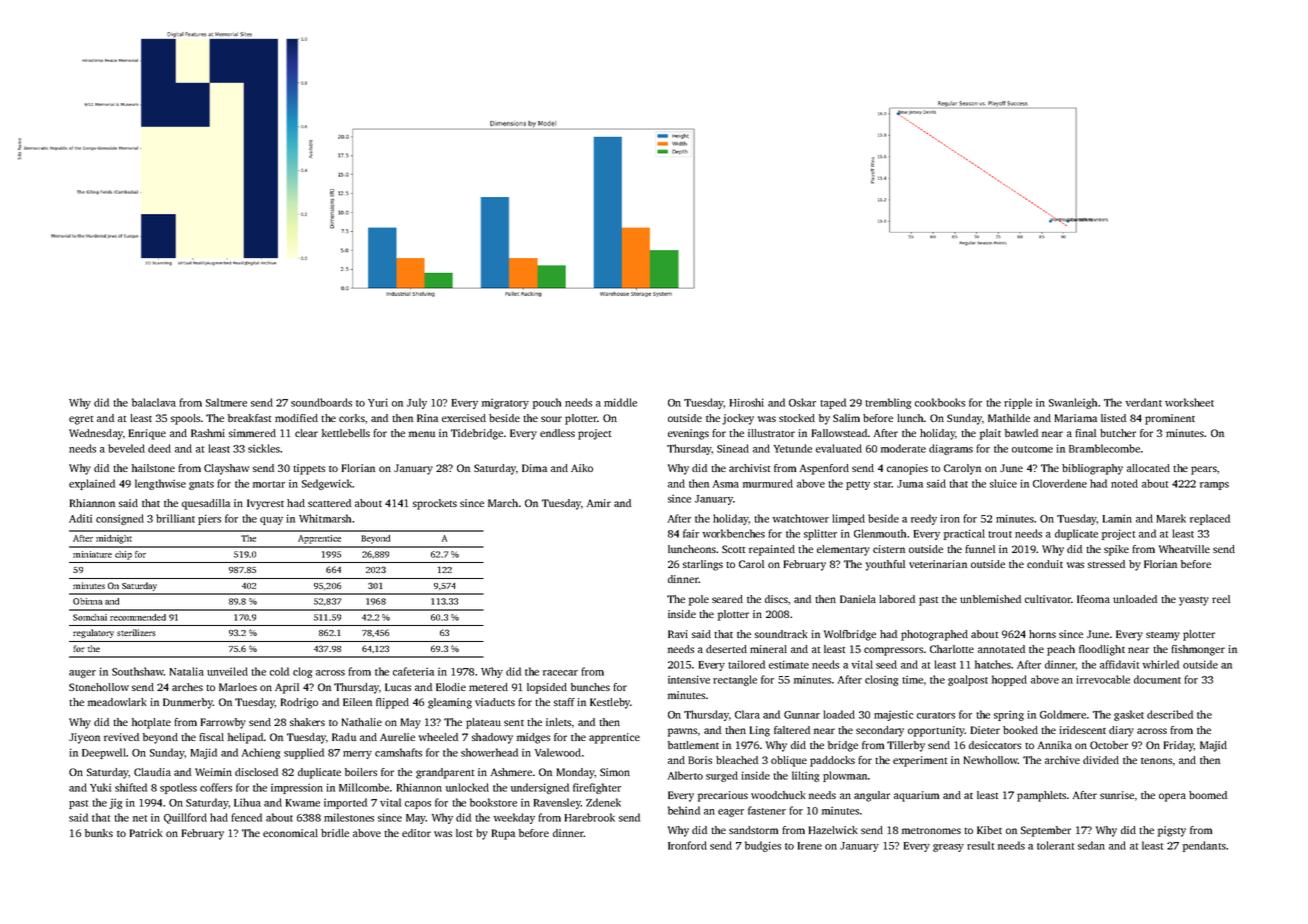  Describe the element at coordinates (1204, 470) in the screenshot. I see `pears` at that location.
